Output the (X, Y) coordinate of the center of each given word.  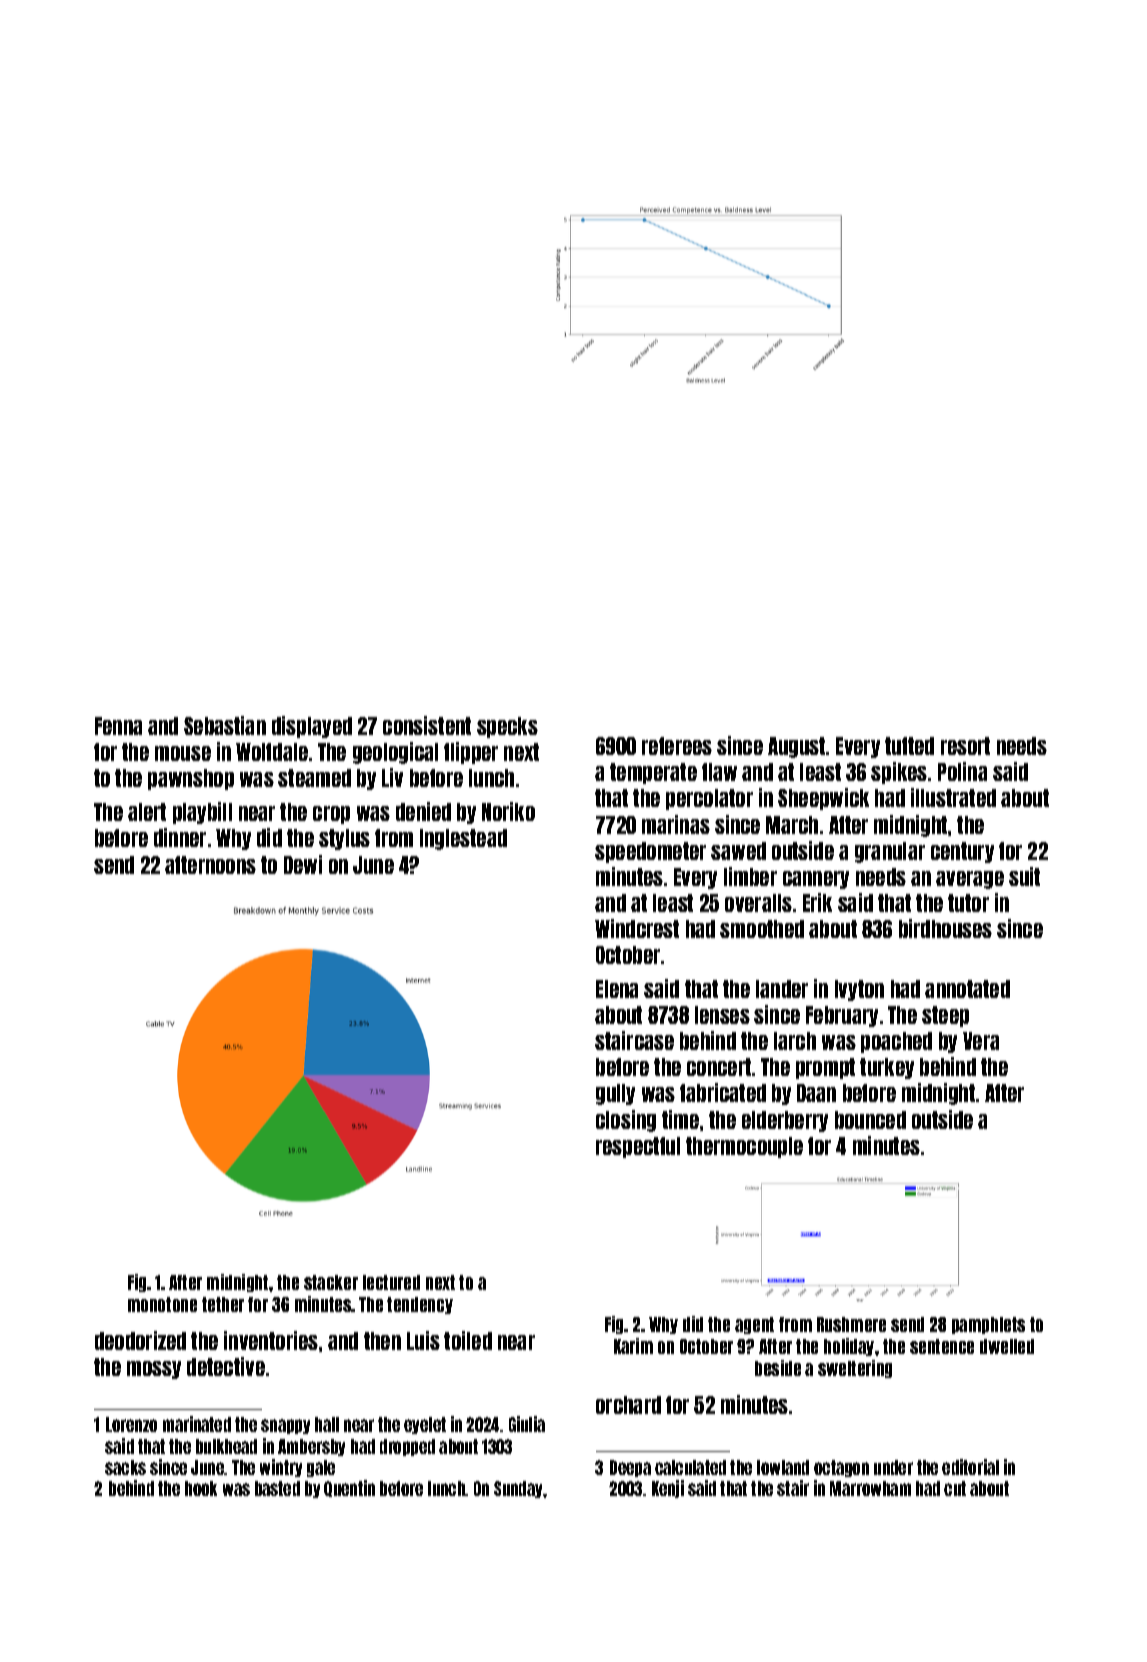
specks (507, 727)
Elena (617, 989)
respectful (638, 1147)
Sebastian (225, 725)
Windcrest (637, 928)
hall (327, 1424)
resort (965, 746)
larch (795, 1041)
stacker (331, 1282)
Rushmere (851, 1324)
